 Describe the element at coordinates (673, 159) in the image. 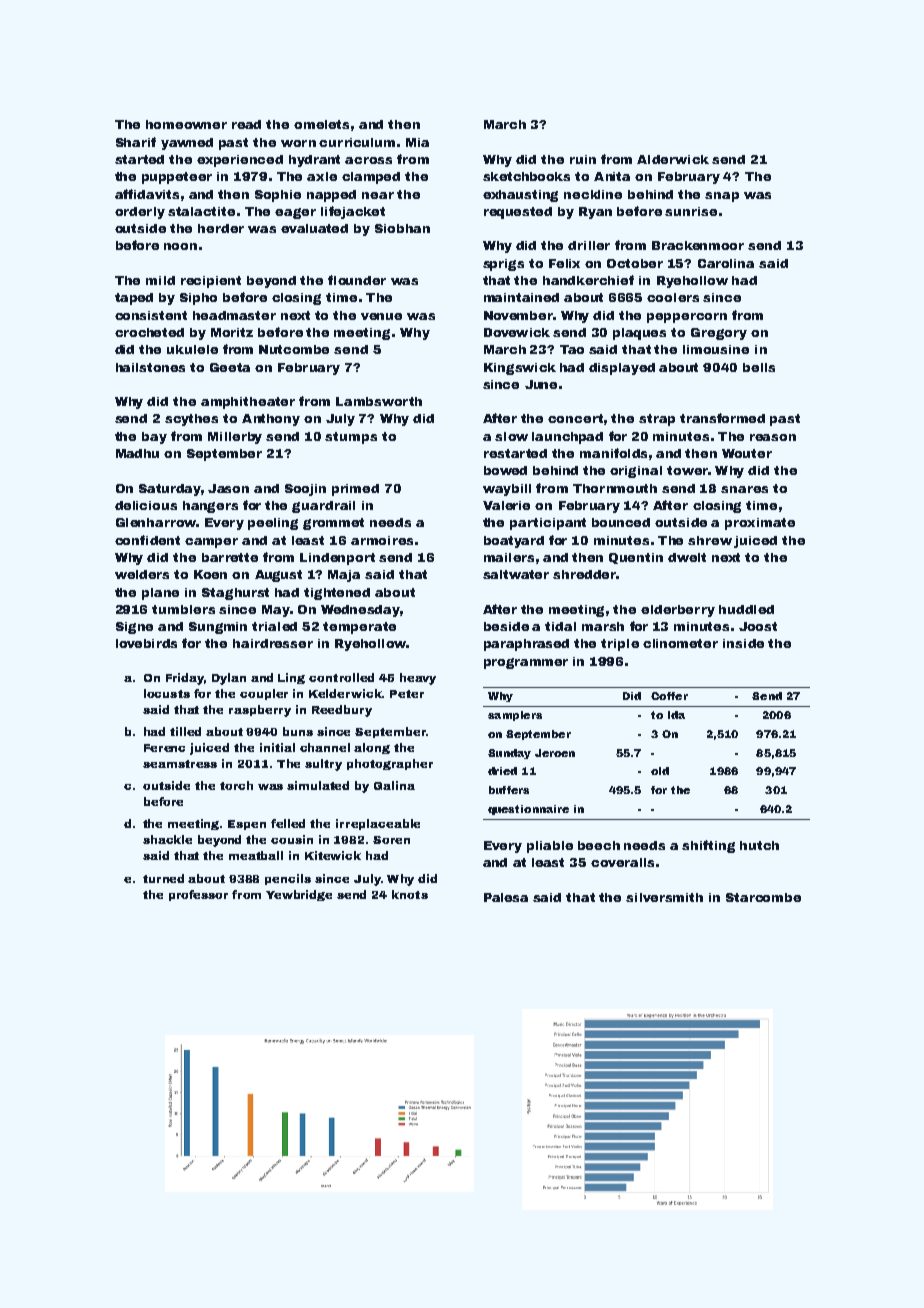

I see `Alderwick` at that location.
